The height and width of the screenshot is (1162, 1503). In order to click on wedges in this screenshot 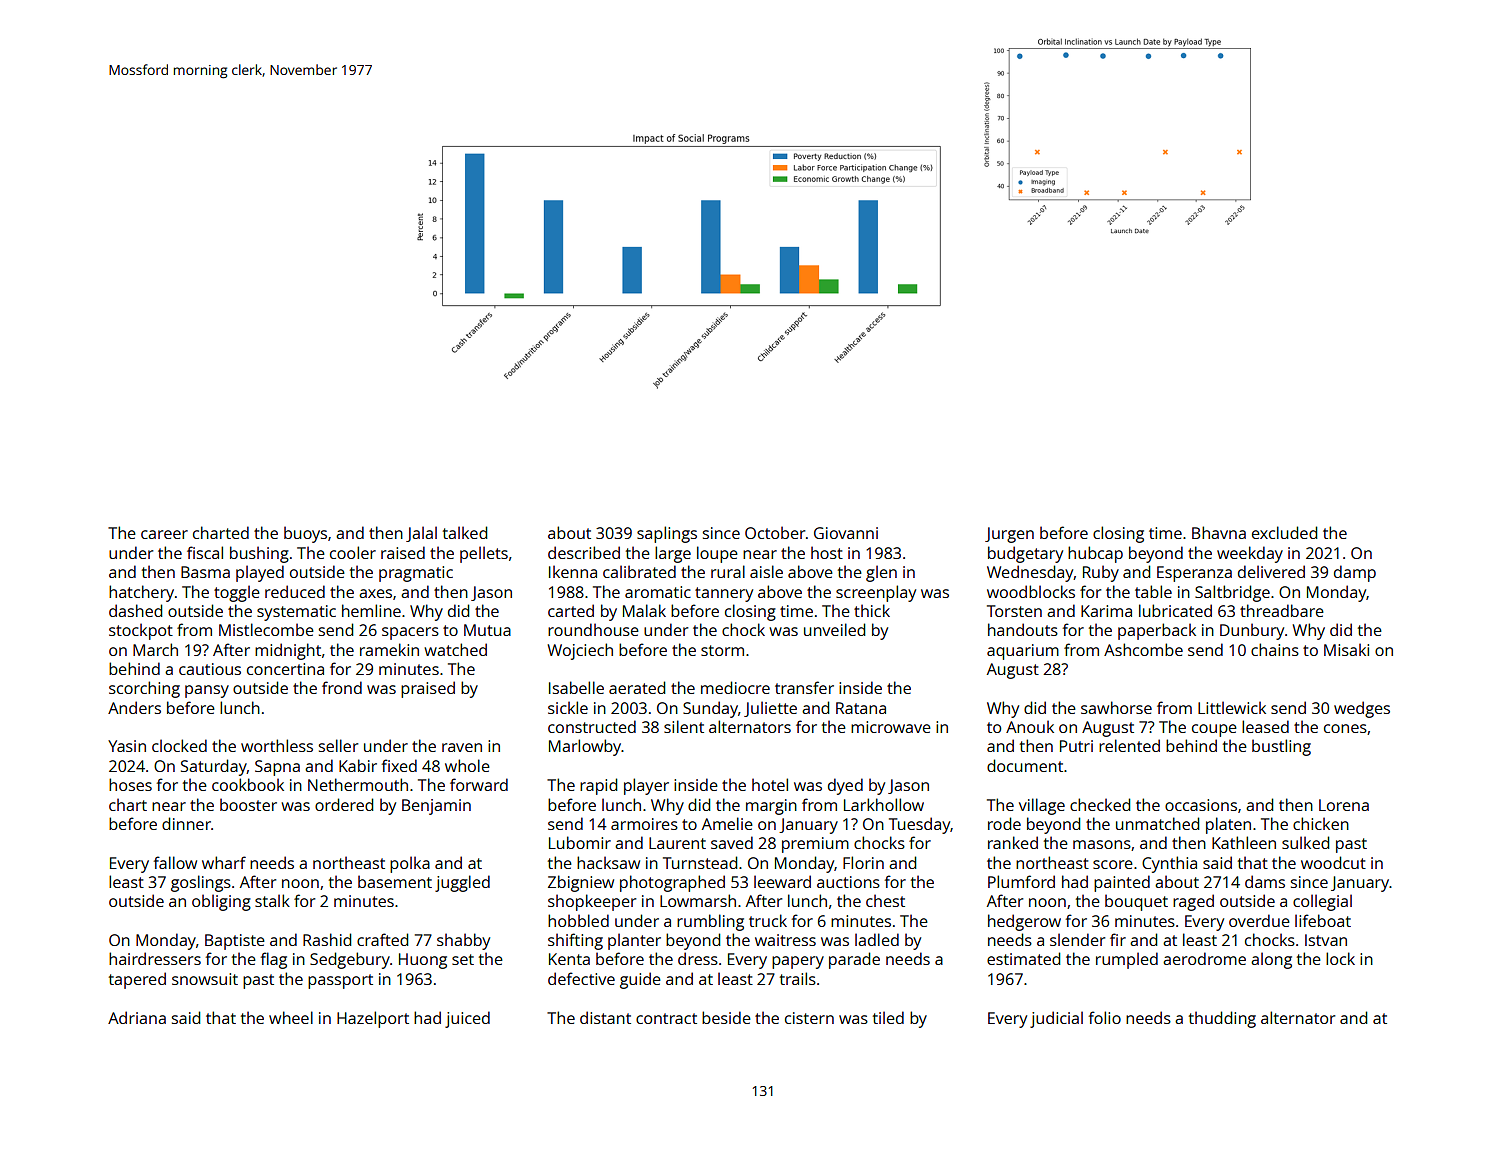, I will do `click(1362, 709)`.
